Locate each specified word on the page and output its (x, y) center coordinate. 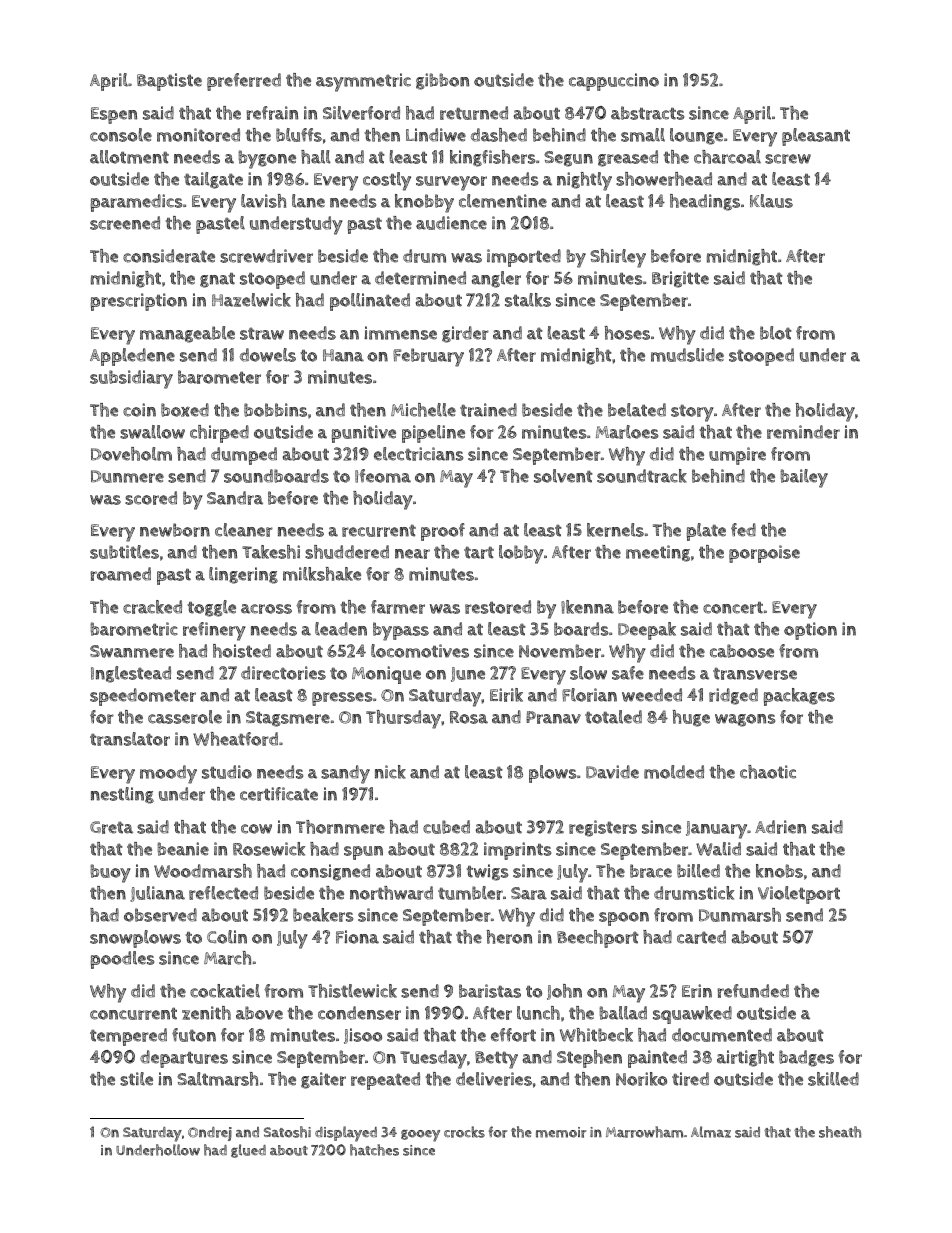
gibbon (442, 81)
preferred (244, 82)
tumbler (470, 893)
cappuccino (614, 82)
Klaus (771, 201)
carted (701, 937)
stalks (528, 300)
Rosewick (269, 849)
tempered (128, 1037)
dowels (268, 355)
